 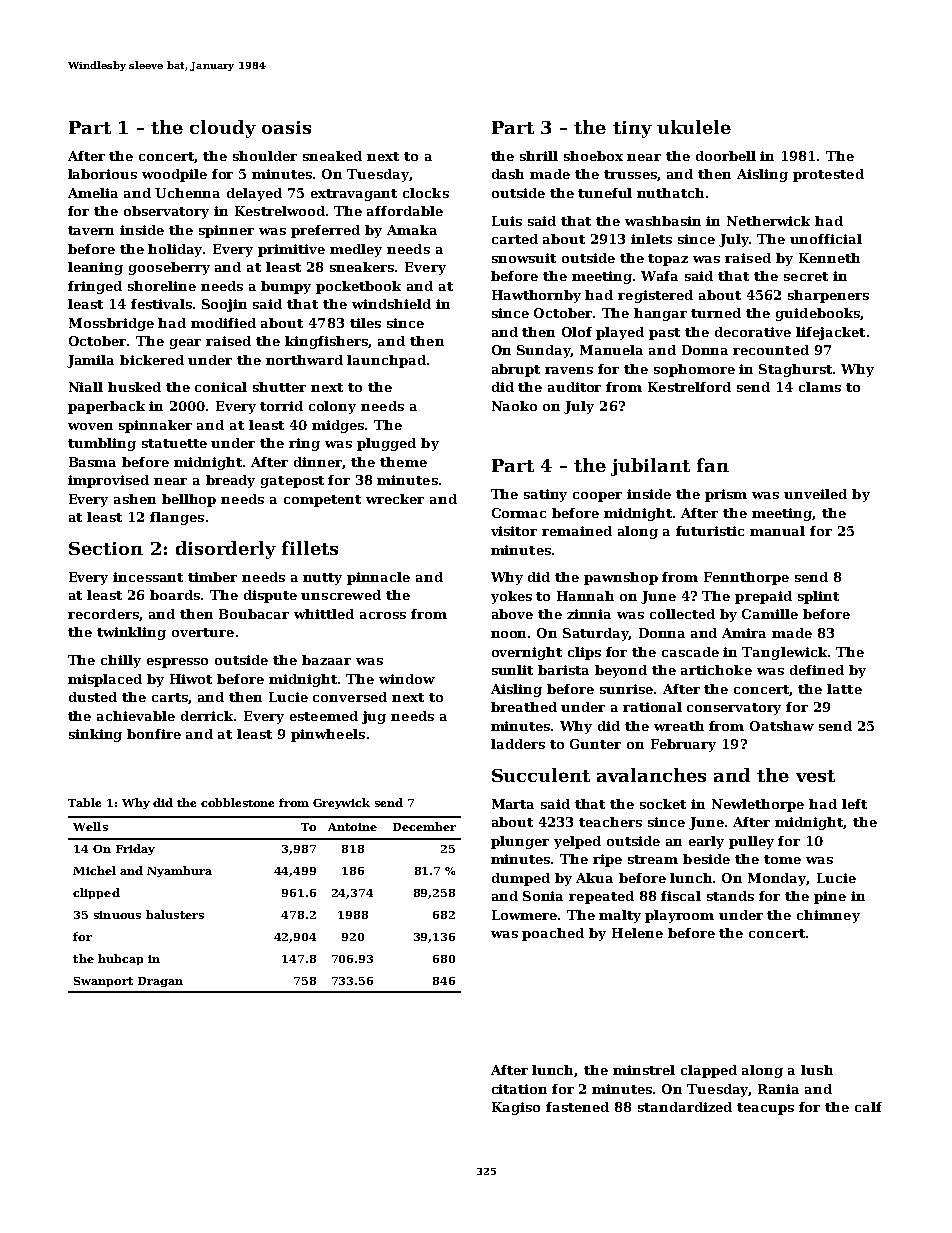 What do you see at coordinates (412, 230) in the screenshot?
I see `Amaka` at bounding box center [412, 230].
